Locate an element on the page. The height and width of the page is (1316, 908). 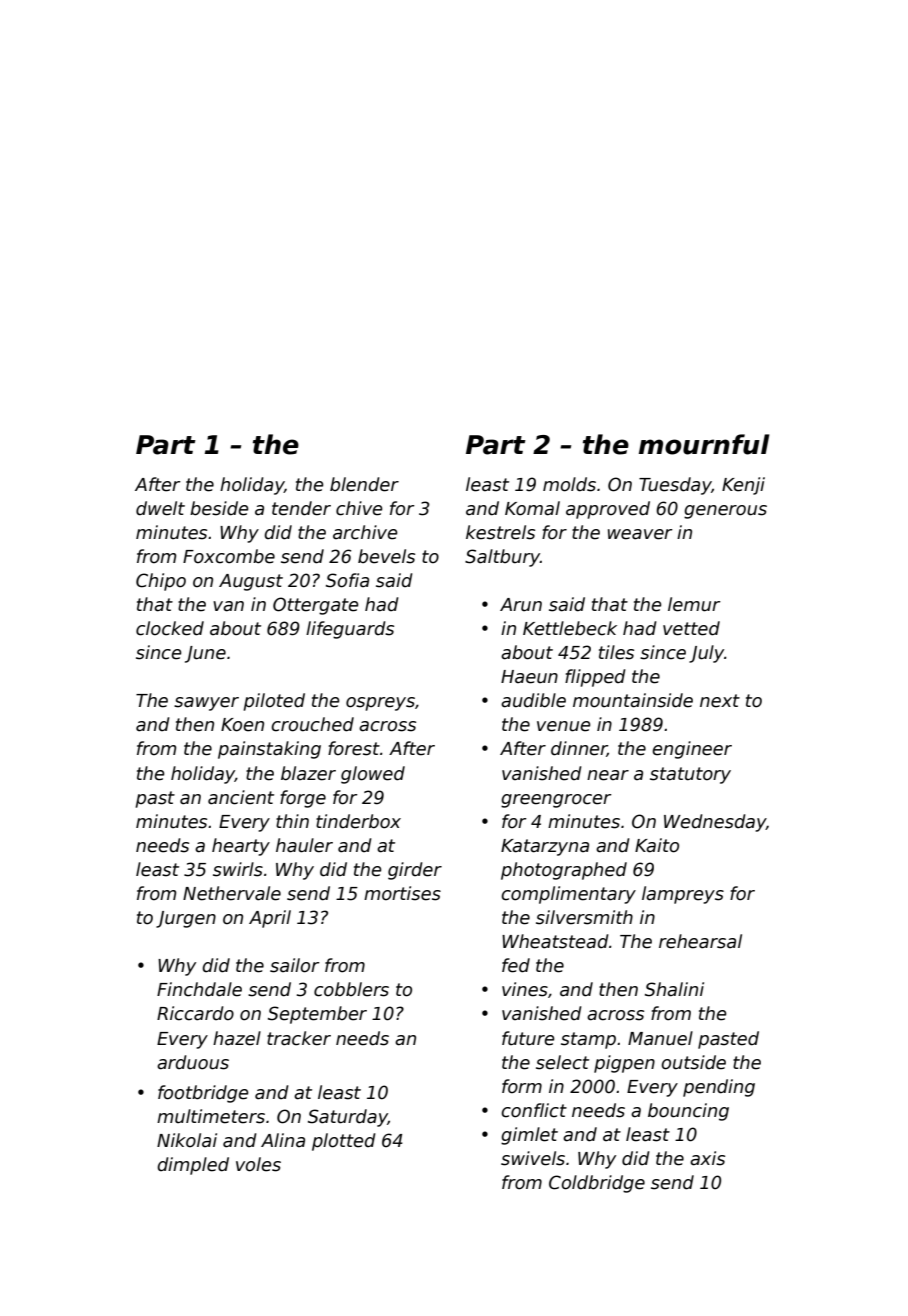
Saltbury is located at coordinates (502, 558).
